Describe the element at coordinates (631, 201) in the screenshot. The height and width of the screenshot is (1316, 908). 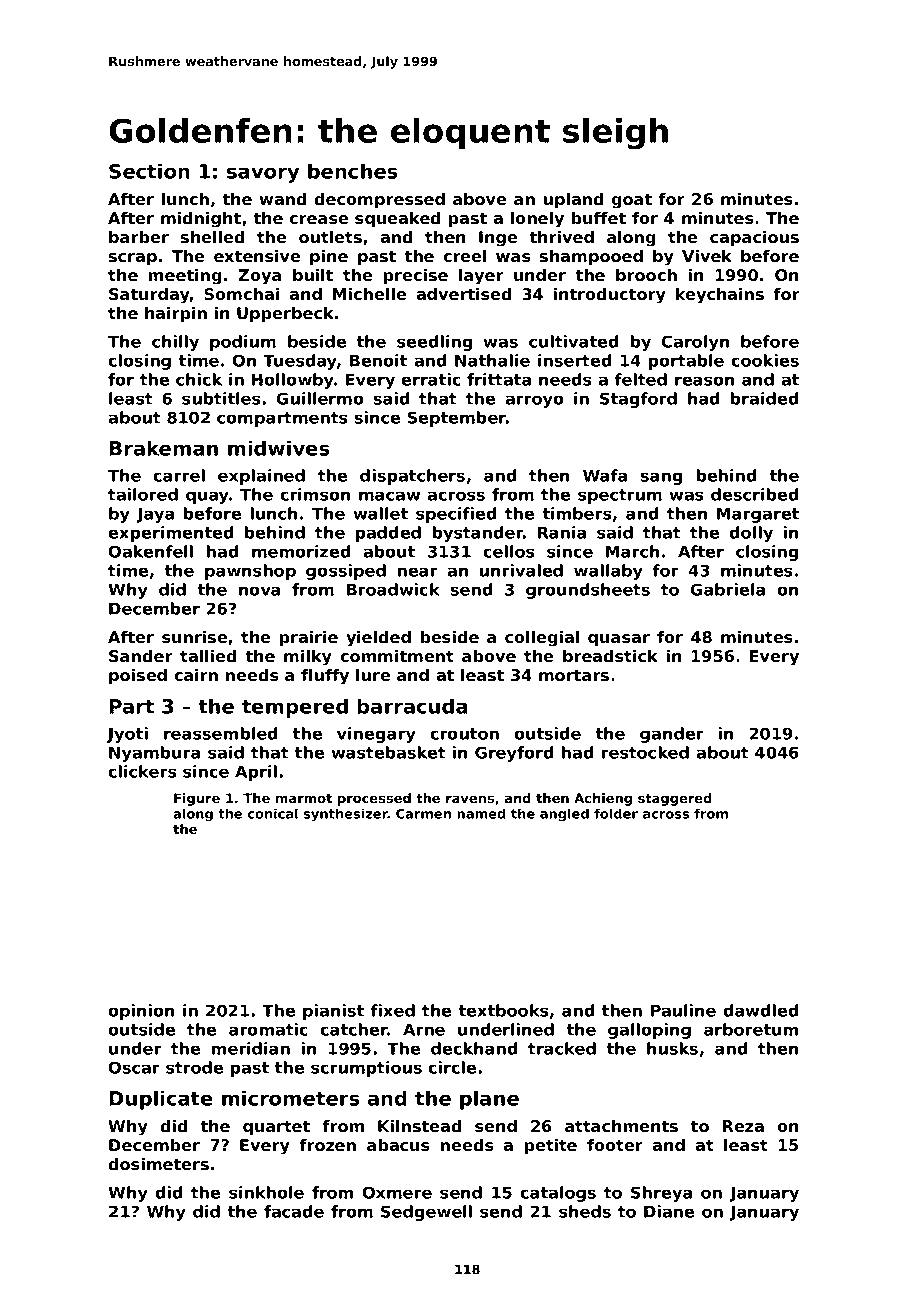
I see `goat` at that location.
